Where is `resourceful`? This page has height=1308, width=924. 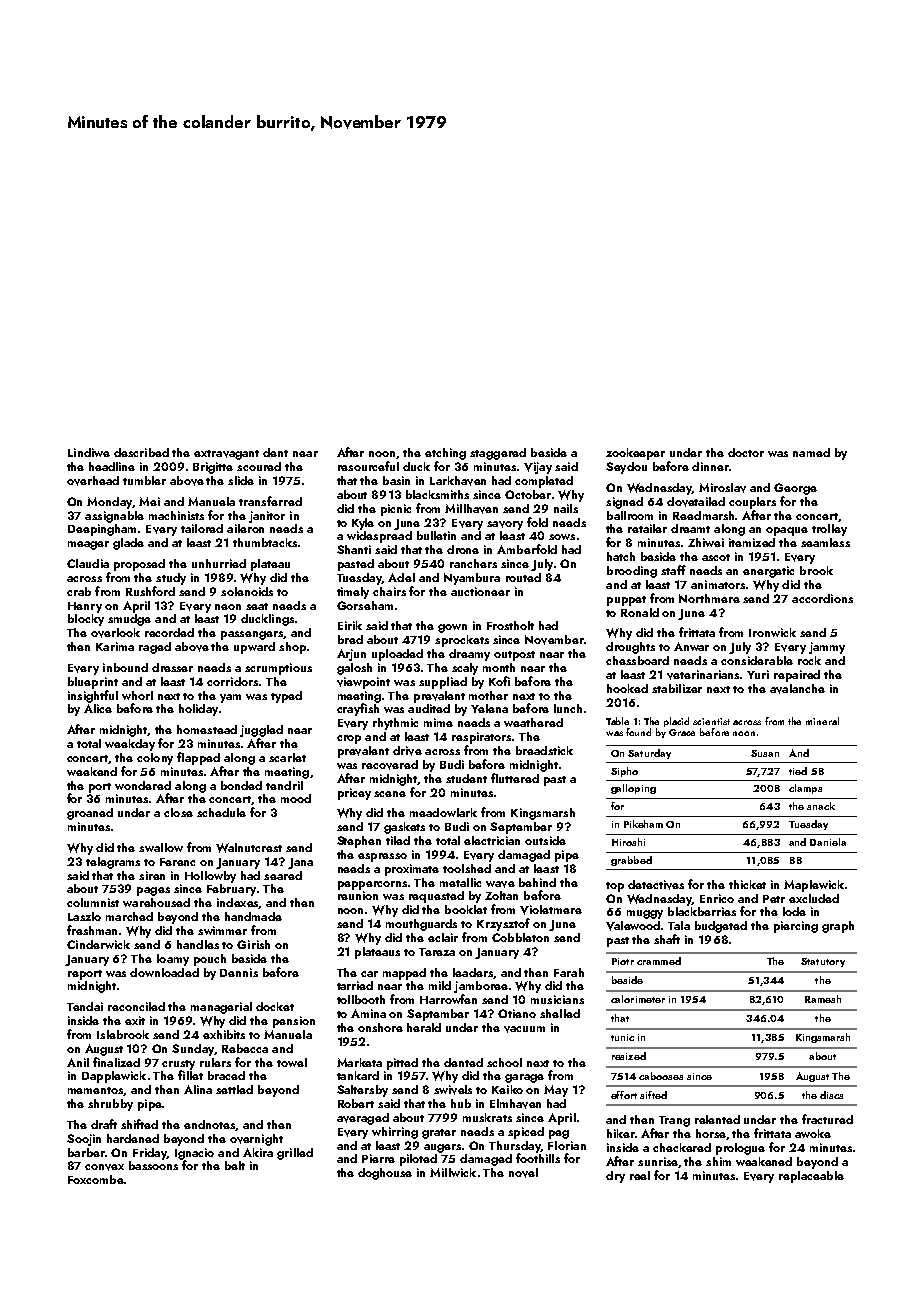
resourceful is located at coordinates (368, 466).
